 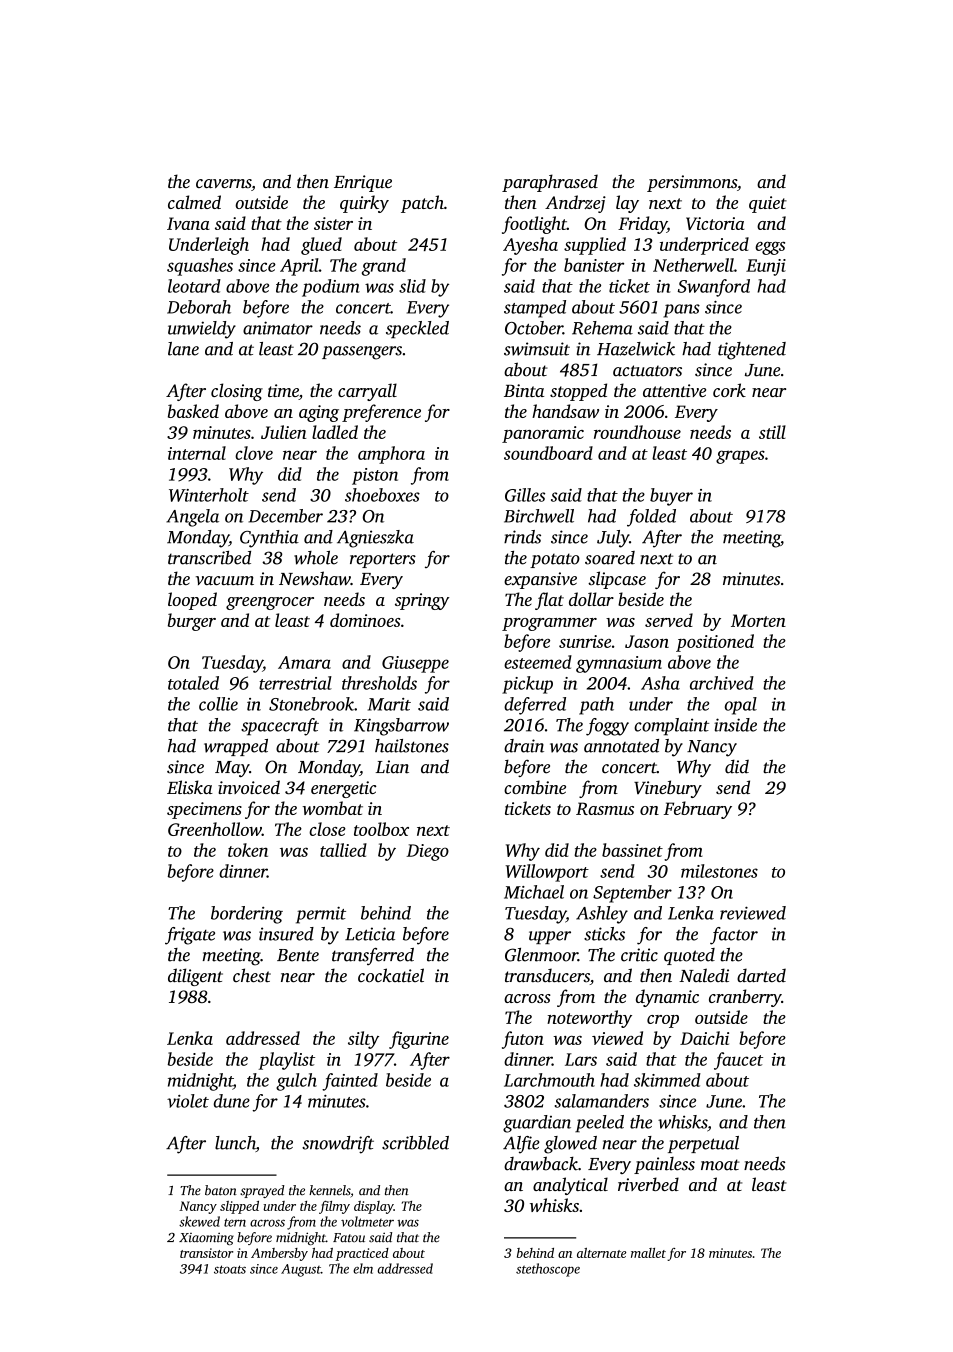 I want to click on panoramic, so click(x=543, y=434).
